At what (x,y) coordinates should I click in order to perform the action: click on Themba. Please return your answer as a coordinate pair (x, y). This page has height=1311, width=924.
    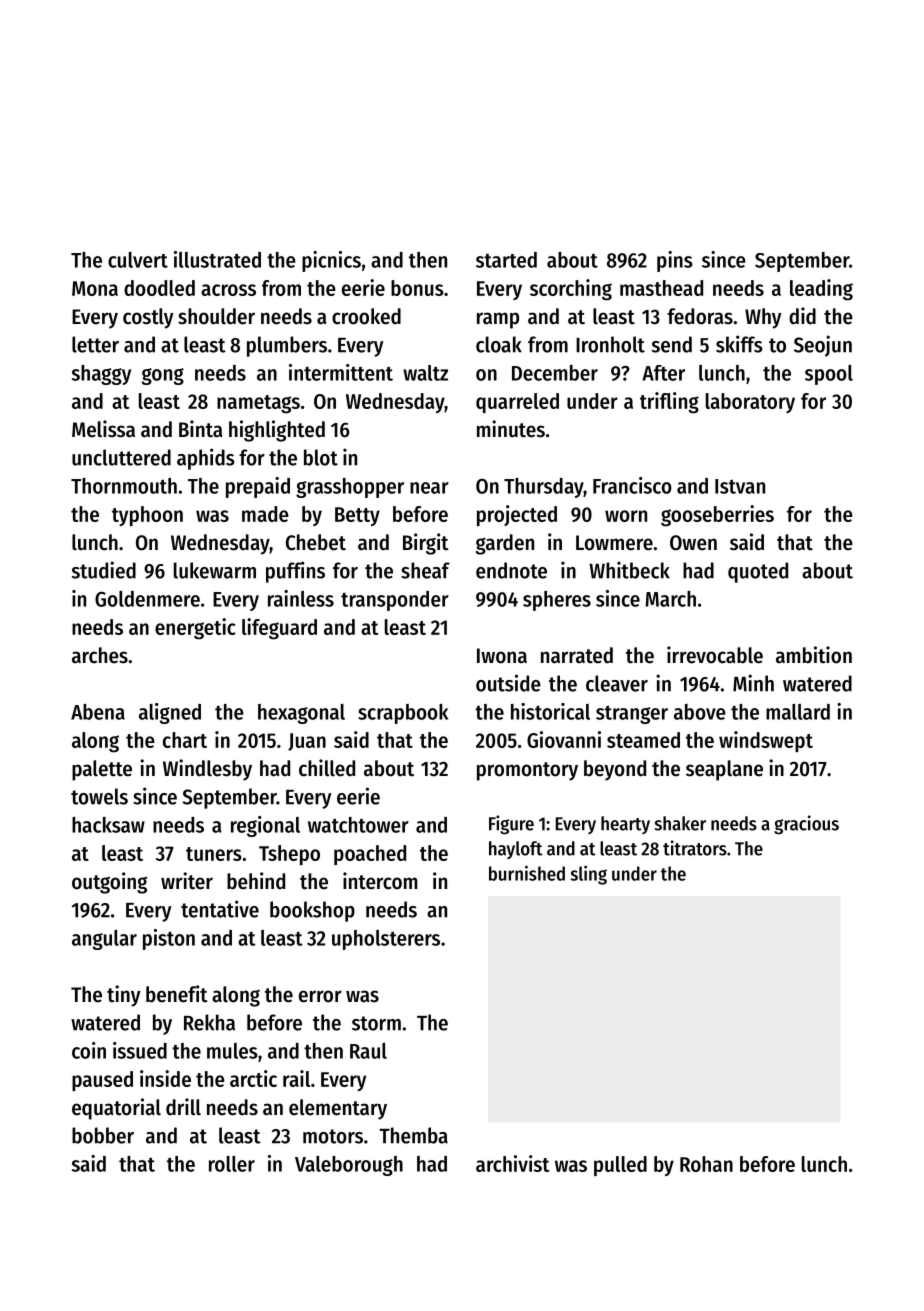
    Looking at the image, I should click on (413, 1135).
